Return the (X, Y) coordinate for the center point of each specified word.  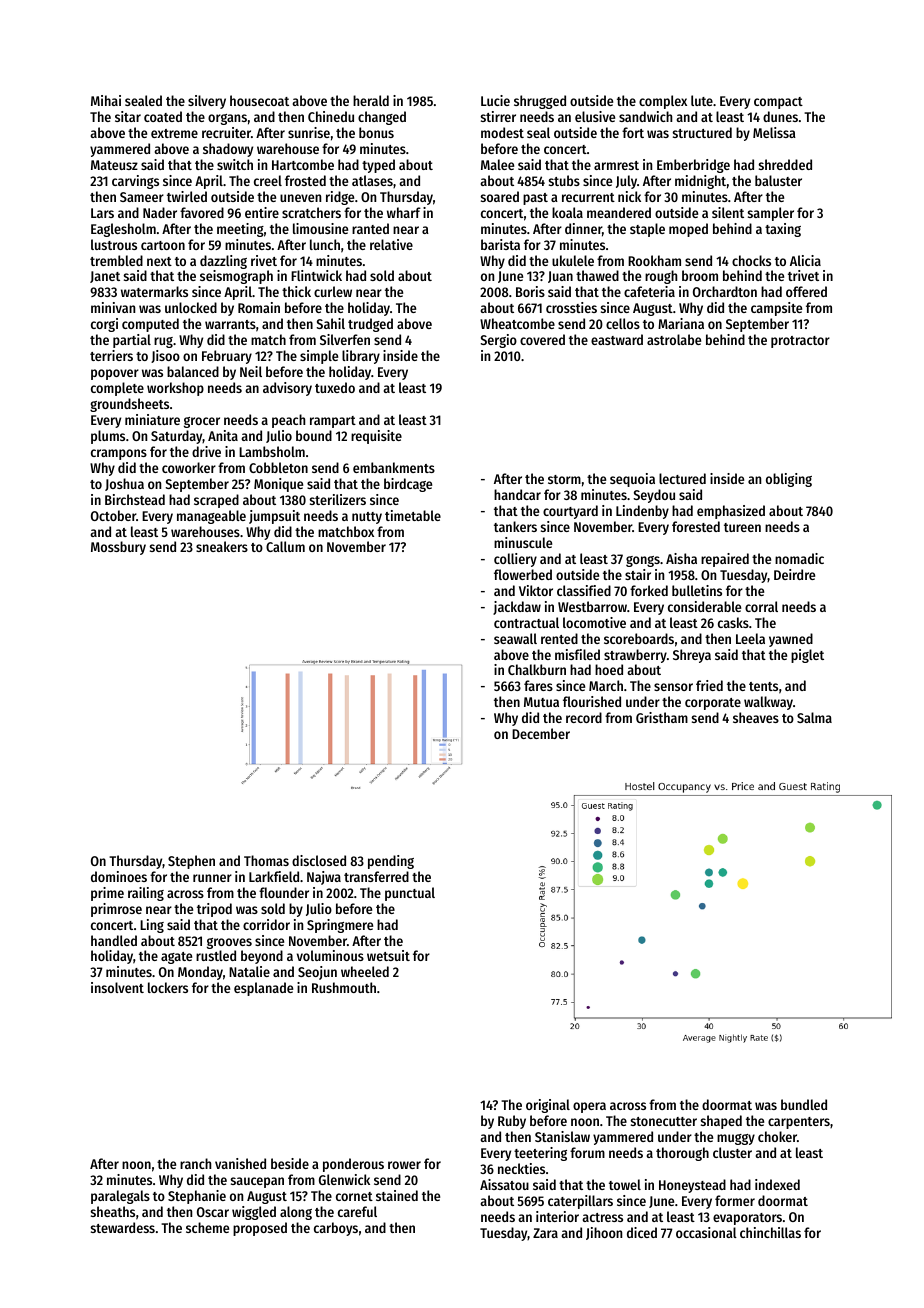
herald (371, 100)
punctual (410, 894)
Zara (545, 1233)
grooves (229, 943)
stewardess (123, 1227)
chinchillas (770, 1232)
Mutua (541, 702)
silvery (207, 102)
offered (806, 291)
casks (733, 622)
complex (663, 102)
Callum (285, 546)
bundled (804, 1104)
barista (500, 244)
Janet (105, 277)
